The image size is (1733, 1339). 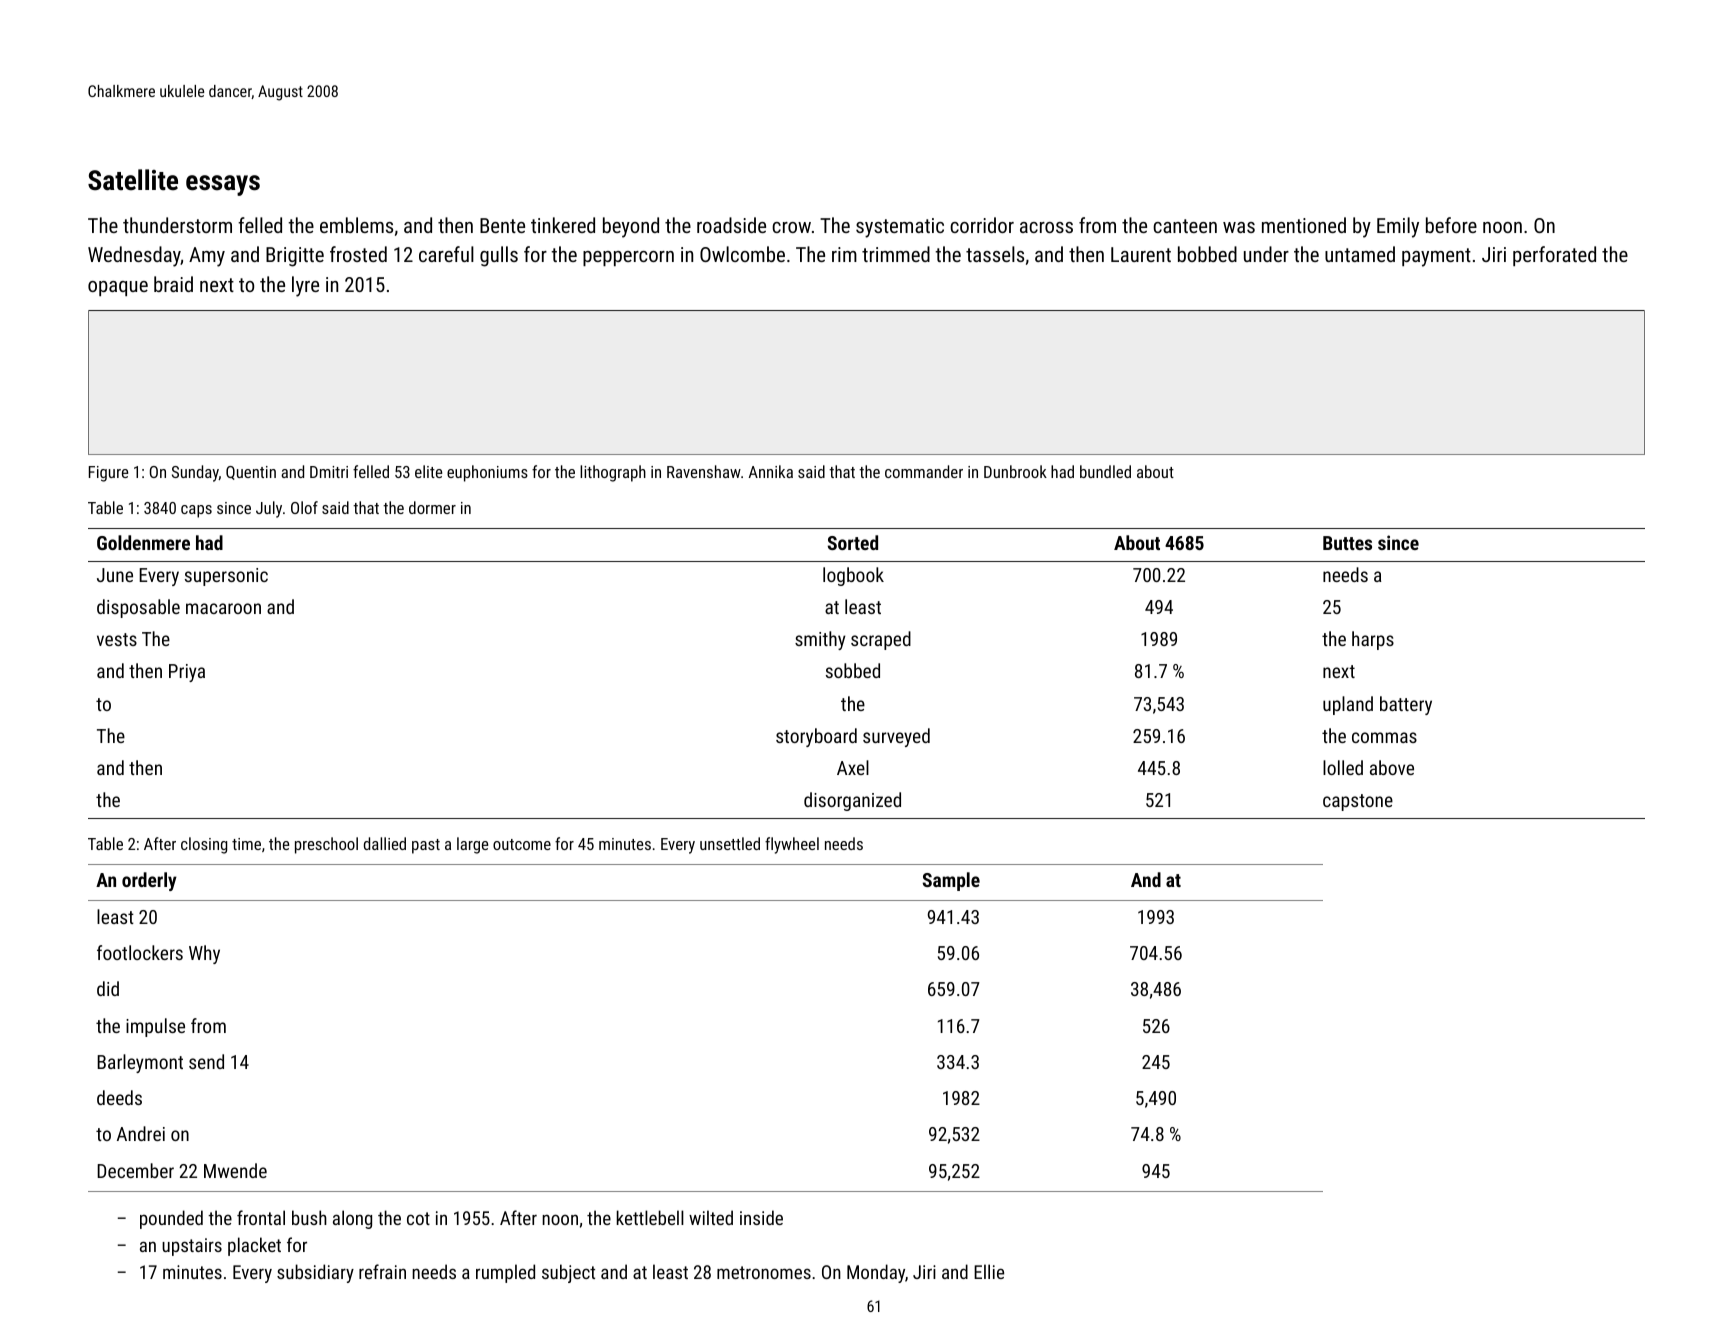 I want to click on surveyed, so click(x=896, y=737).
